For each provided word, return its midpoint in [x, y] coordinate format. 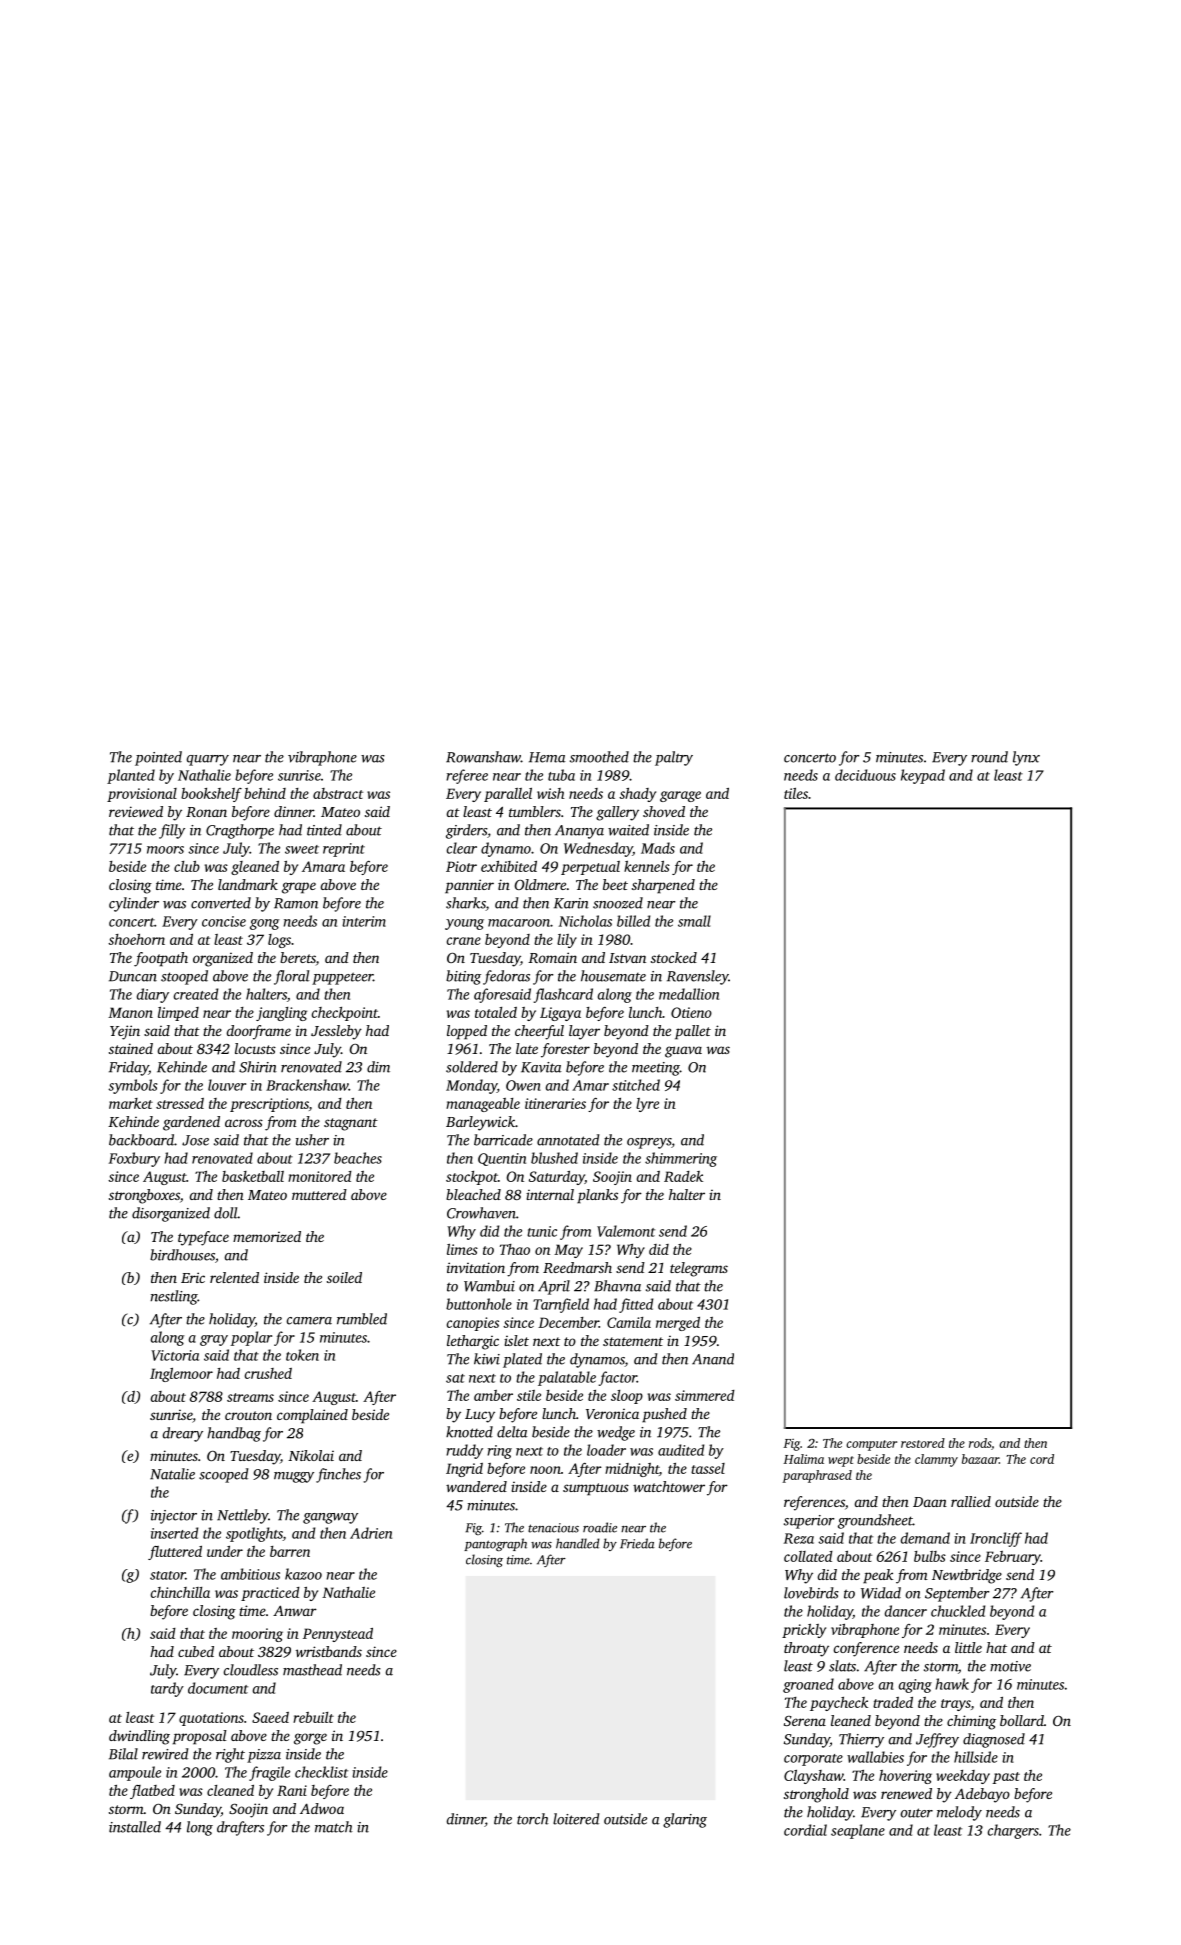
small [694, 921]
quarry [208, 760]
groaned [808, 1685]
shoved [664, 811]
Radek [683, 1176]
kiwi [487, 1359]
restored [923, 1443]
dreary [183, 1434]
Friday [129, 1068]
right [230, 1755]
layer [584, 1032]
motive [1010, 1666]
